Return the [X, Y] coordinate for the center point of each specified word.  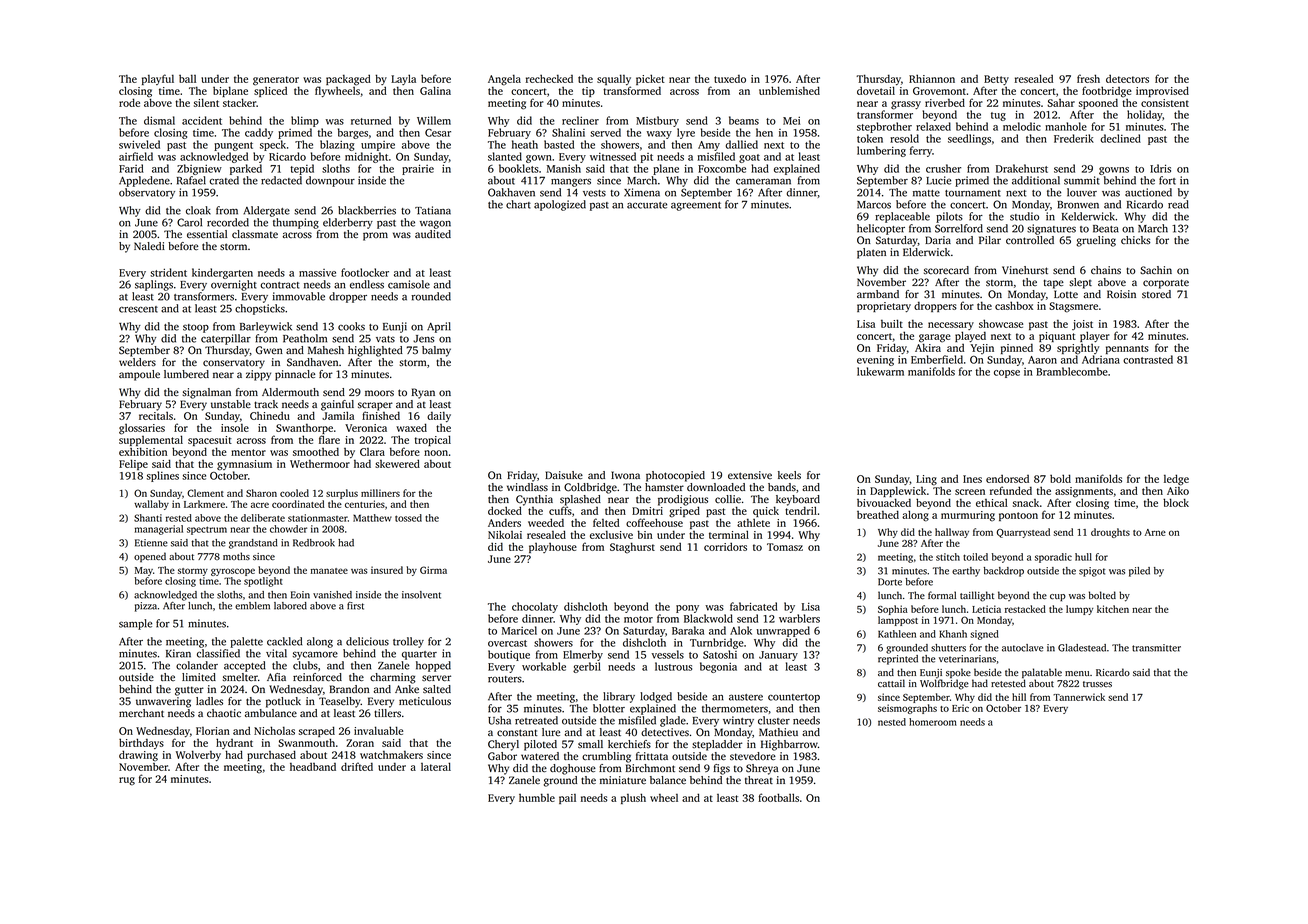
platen [871, 253]
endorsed [1007, 479]
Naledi [149, 246]
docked [505, 510]
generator [276, 81]
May [144, 571]
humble [537, 797]
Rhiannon [932, 78]
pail [567, 799]
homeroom [933, 722]
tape [1054, 284]
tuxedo [730, 79]
